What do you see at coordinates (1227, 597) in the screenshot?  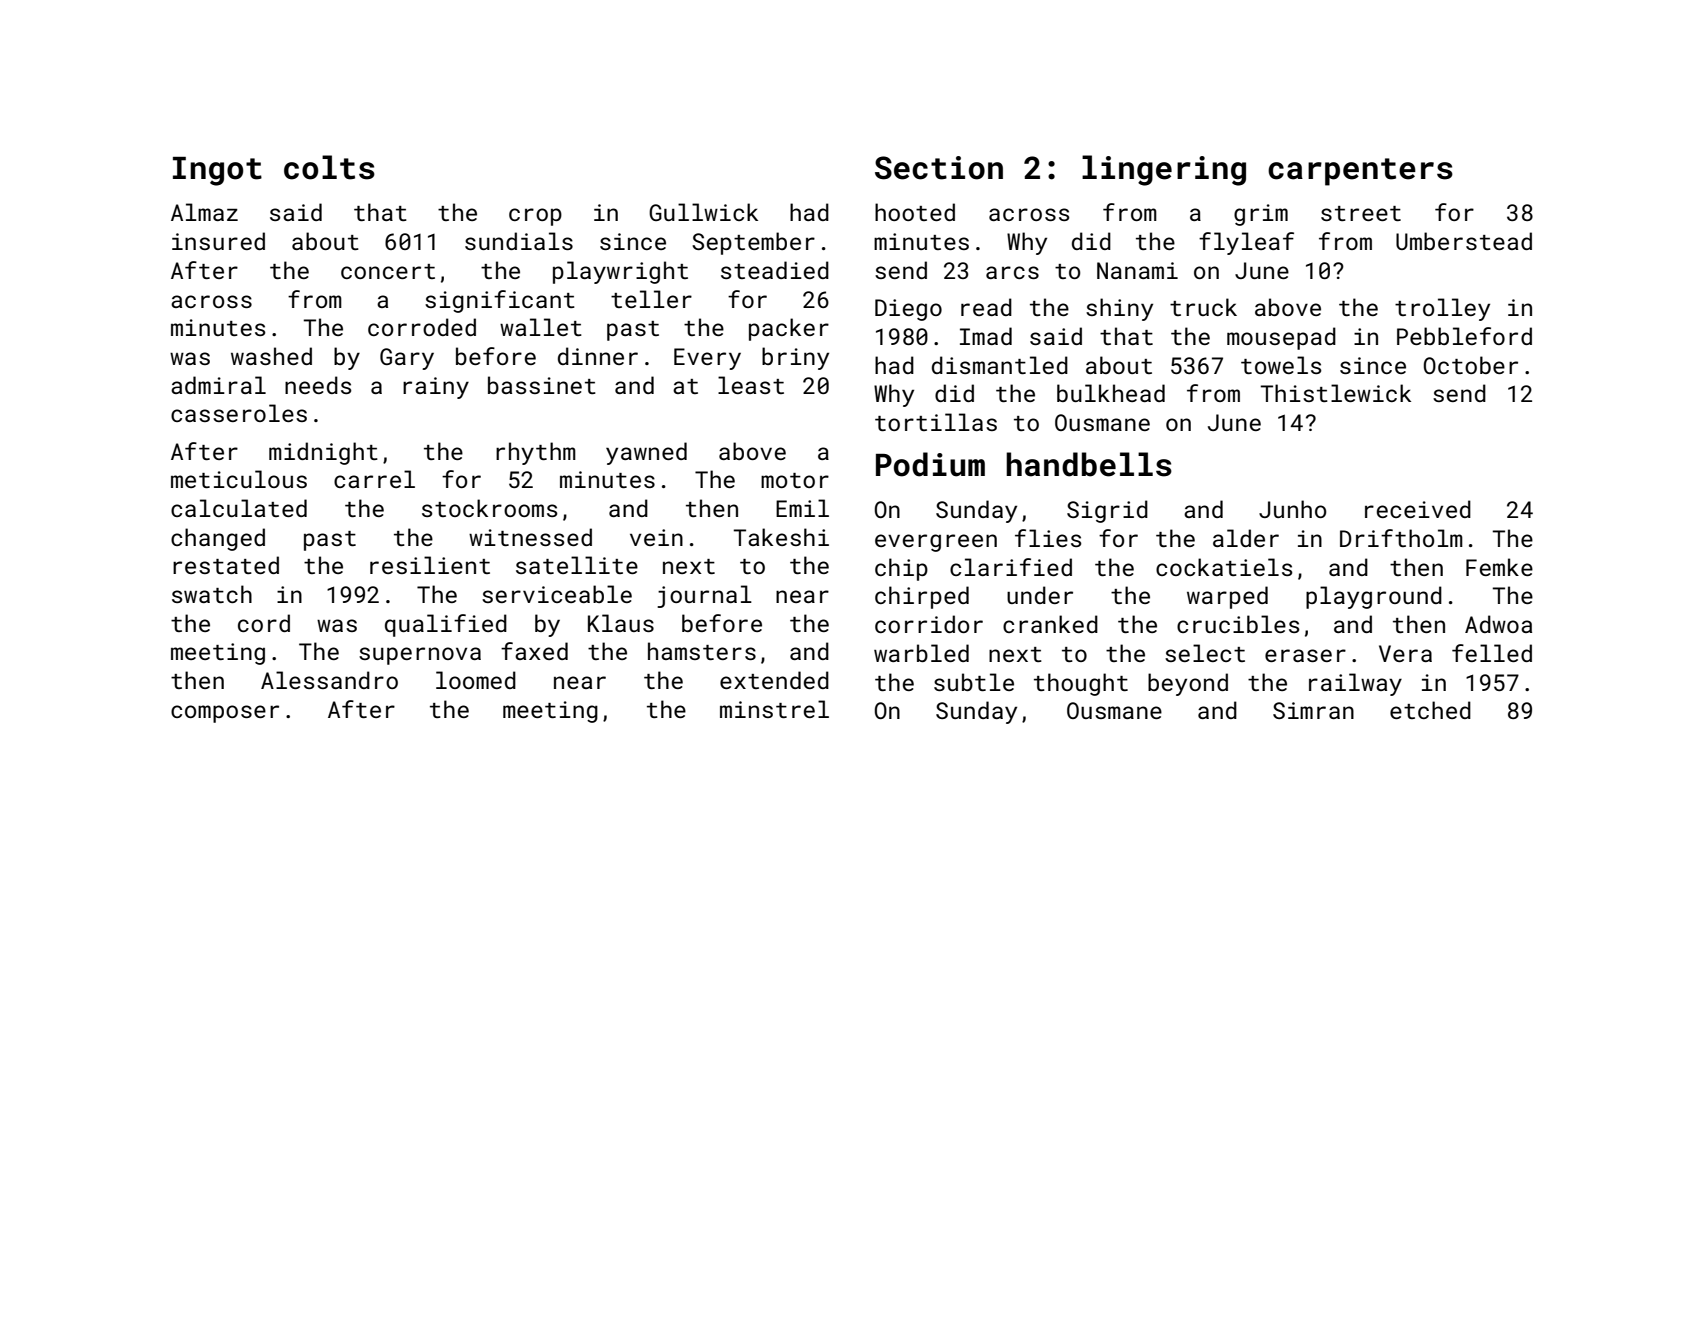 I see `warped` at bounding box center [1227, 597].
